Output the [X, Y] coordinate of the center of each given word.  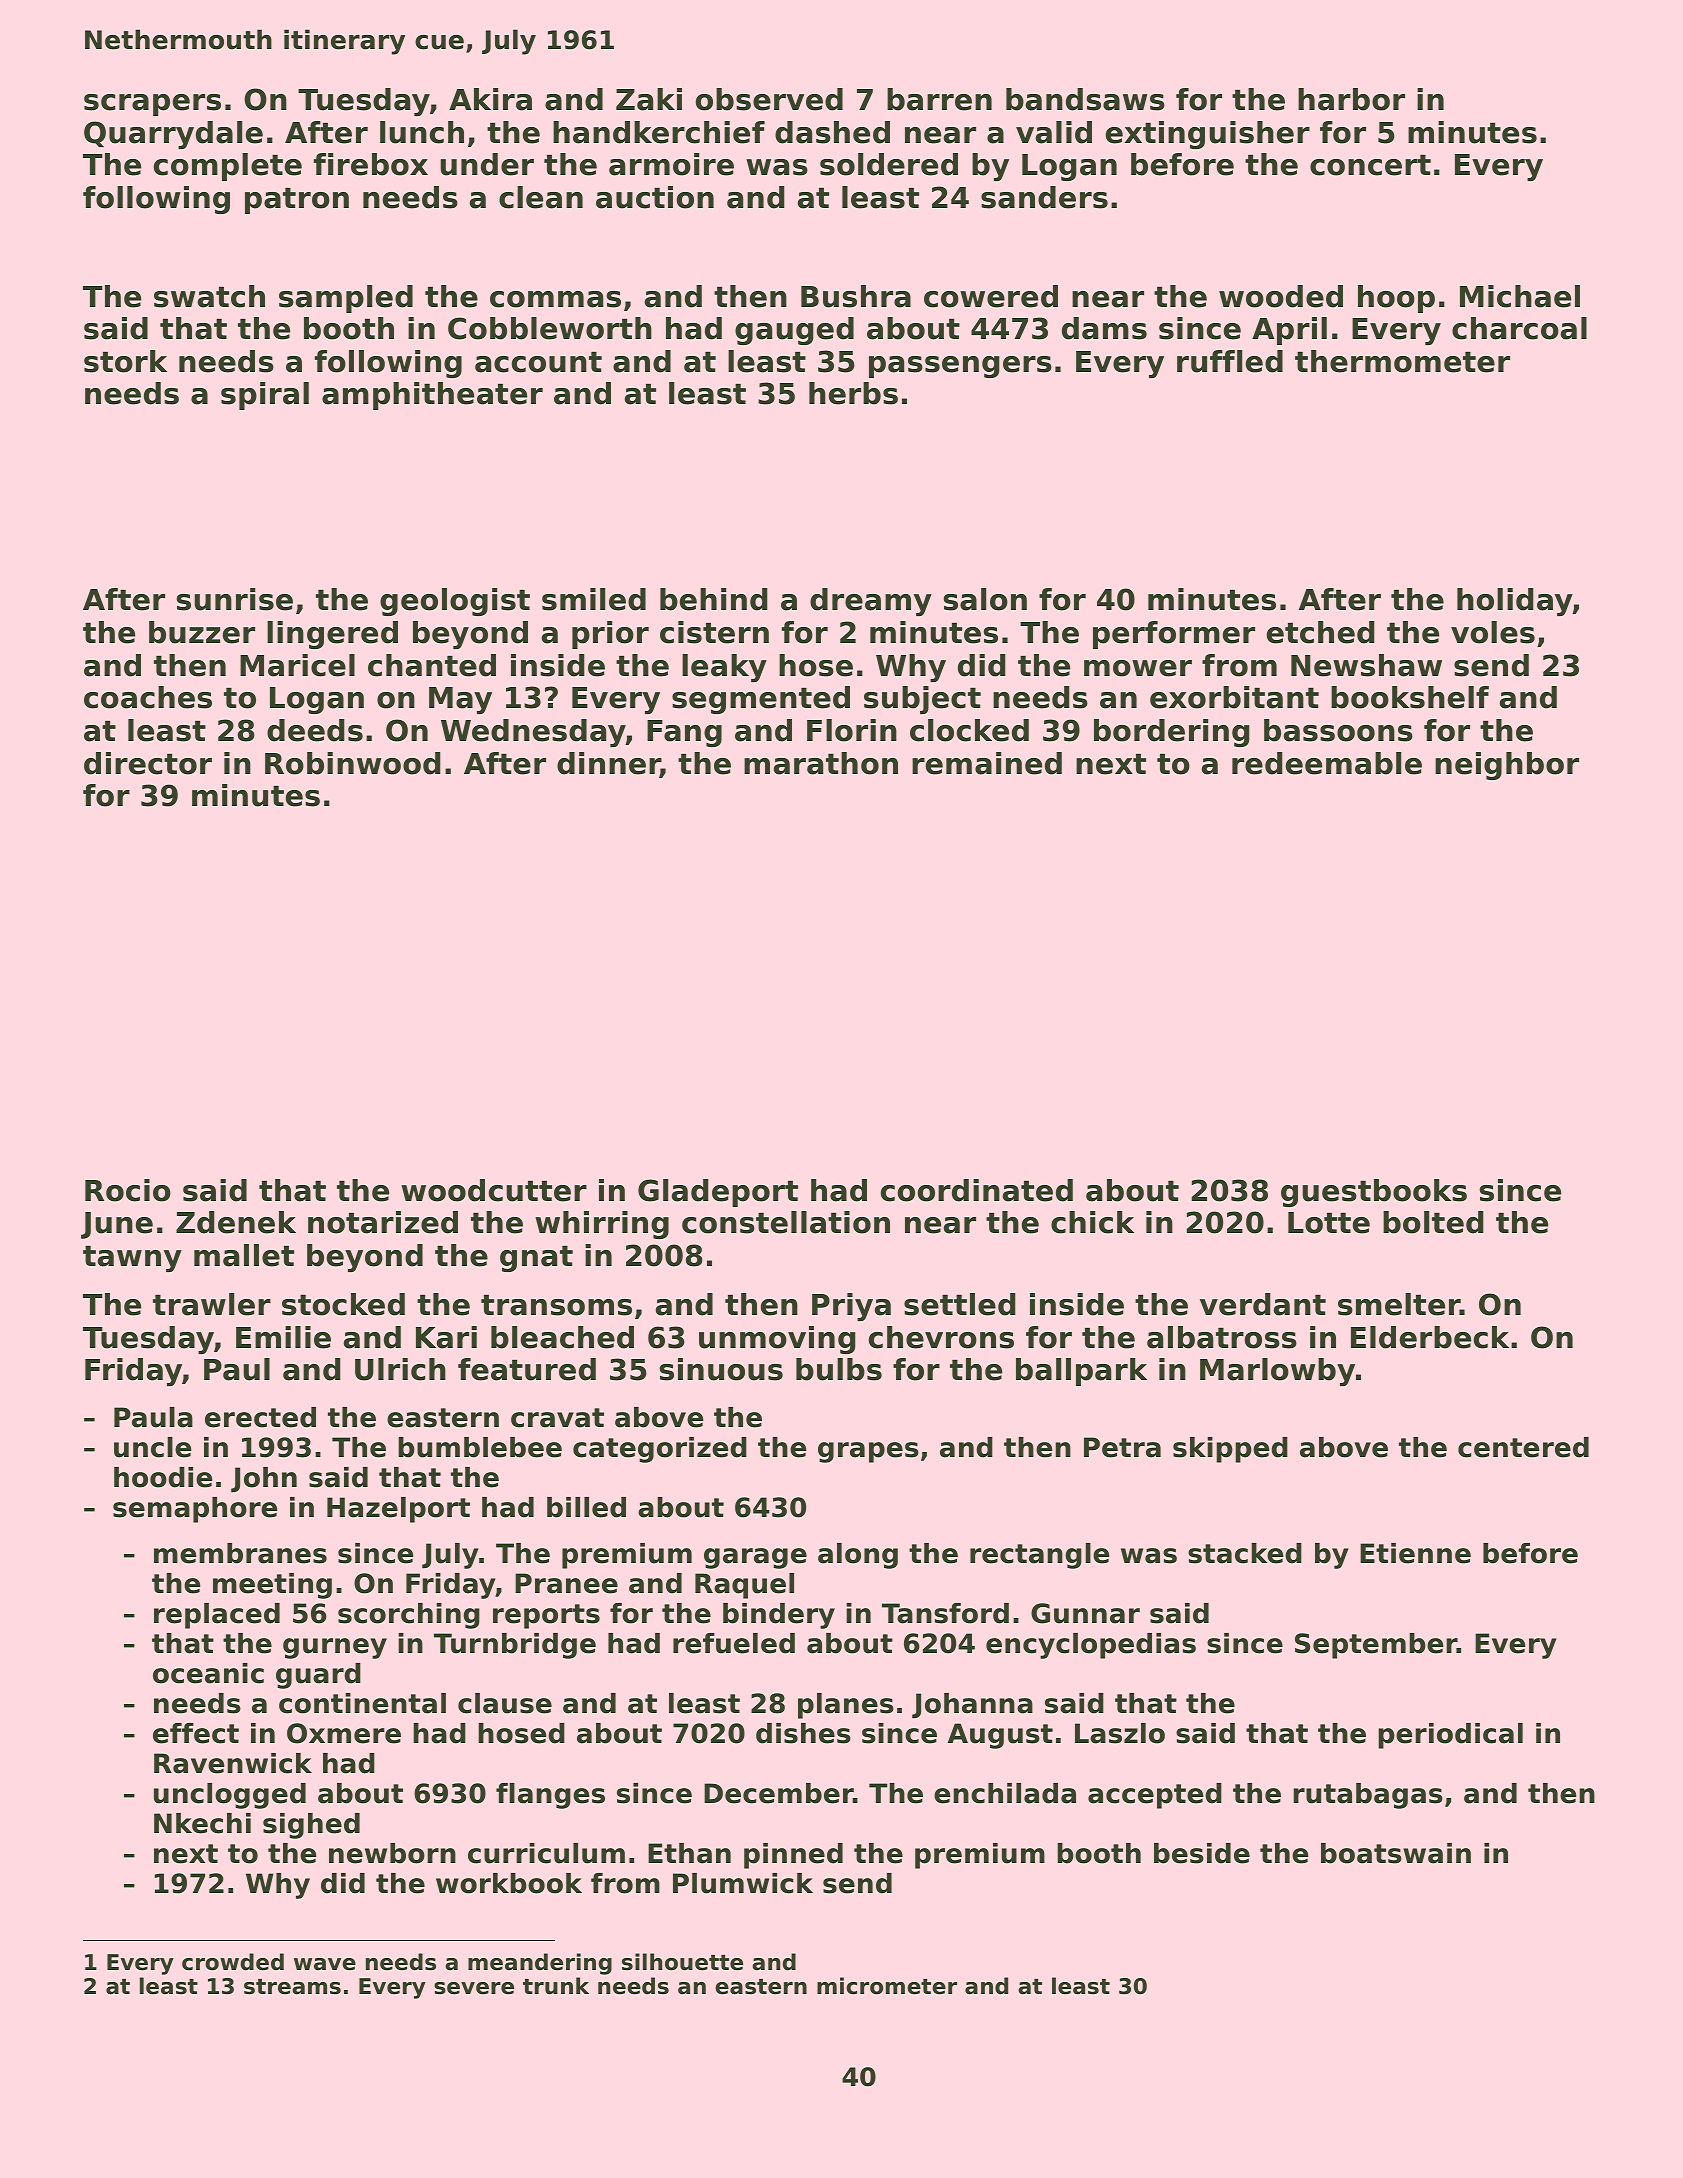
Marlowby [1277, 1372]
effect [196, 1733]
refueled [734, 1643]
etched [1321, 632]
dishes [803, 1733]
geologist [455, 602]
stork [125, 361]
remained [987, 763]
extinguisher [1208, 135]
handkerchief [659, 132]
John [264, 1480]
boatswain [1396, 1853]
